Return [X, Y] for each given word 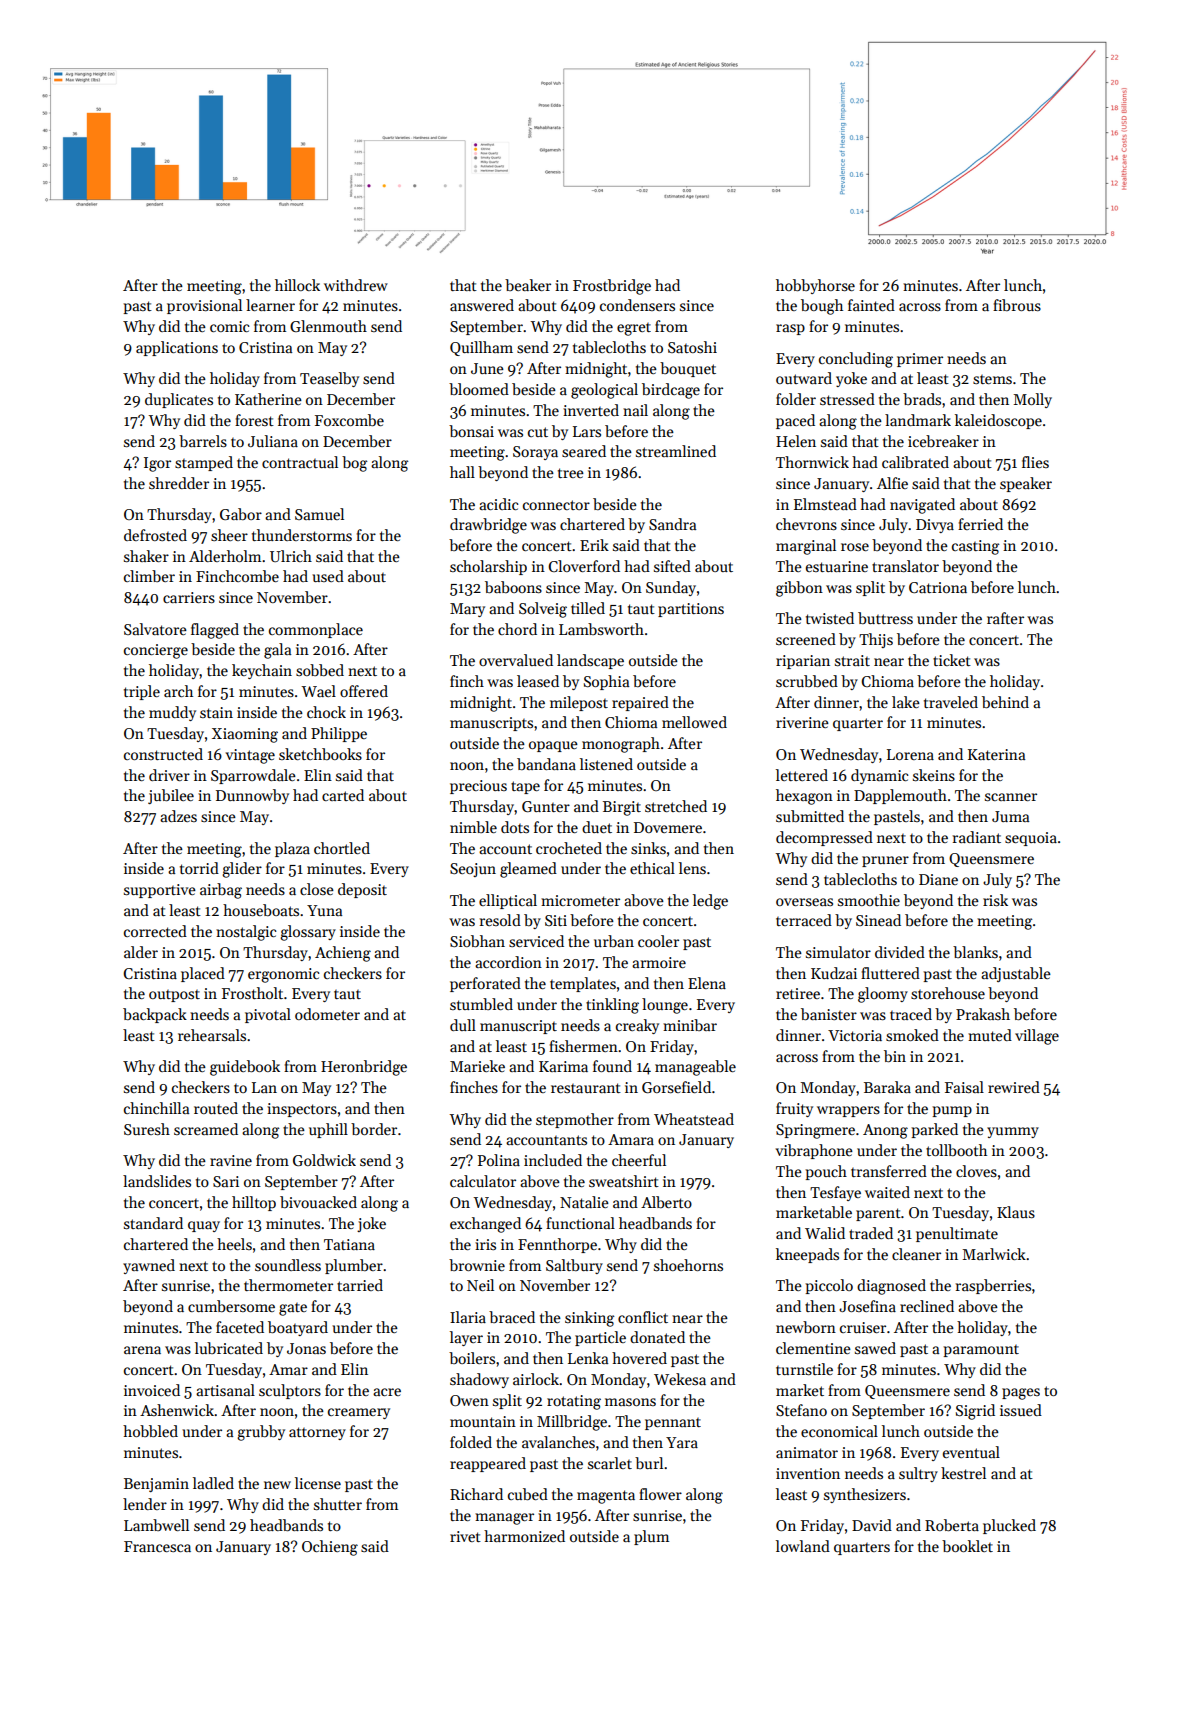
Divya [935, 526]
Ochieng [330, 1548]
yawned [149, 1266]
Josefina [867, 1306]
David [872, 1525]
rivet [465, 1536]
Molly [1033, 400]
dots [515, 827]
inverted [591, 410]
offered [364, 691]
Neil [480, 1285]
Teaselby [329, 379]
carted [343, 795]
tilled [588, 608]
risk [995, 900]
